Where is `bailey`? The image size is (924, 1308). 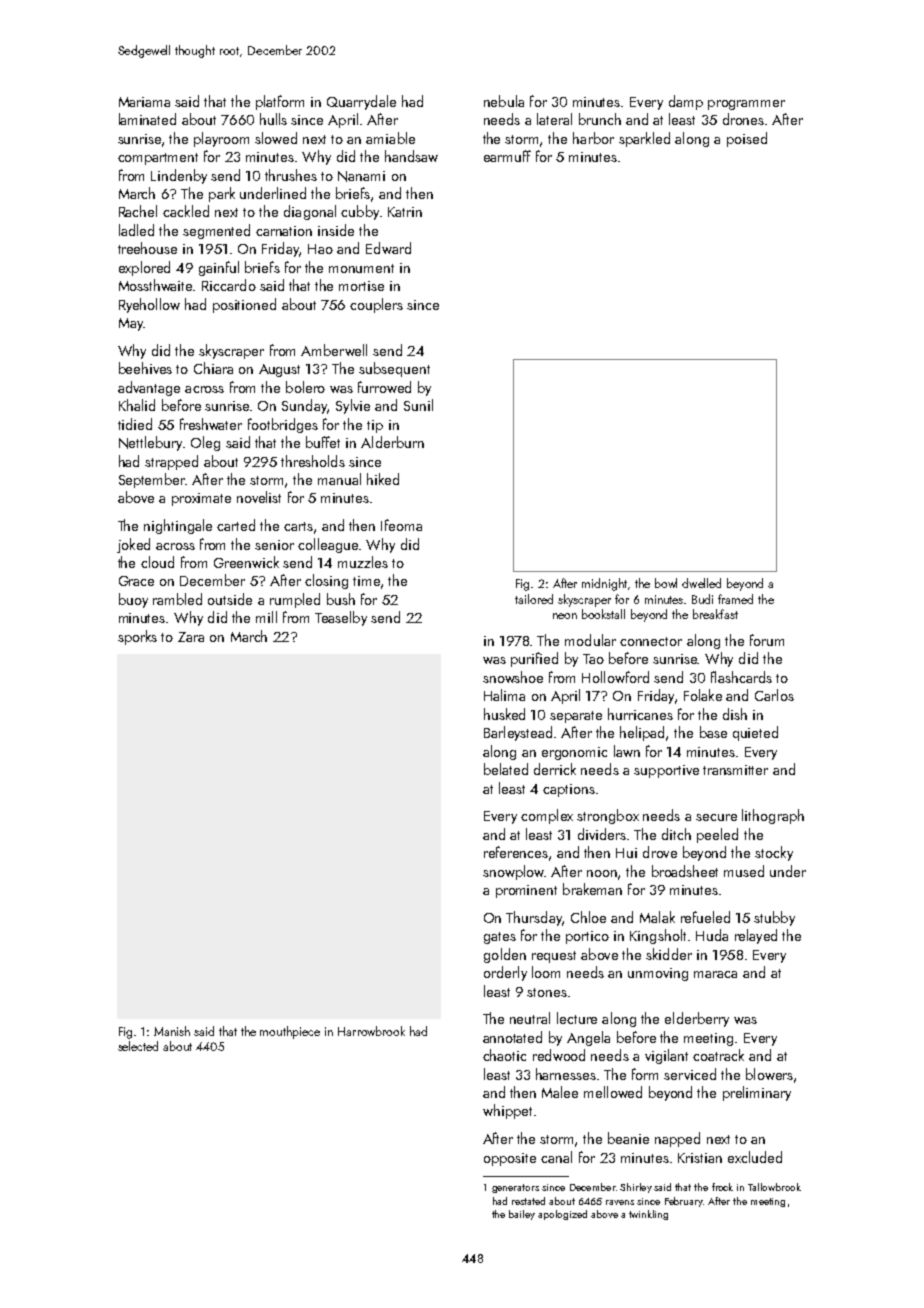
bailey is located at coordinates (522, 1215).
